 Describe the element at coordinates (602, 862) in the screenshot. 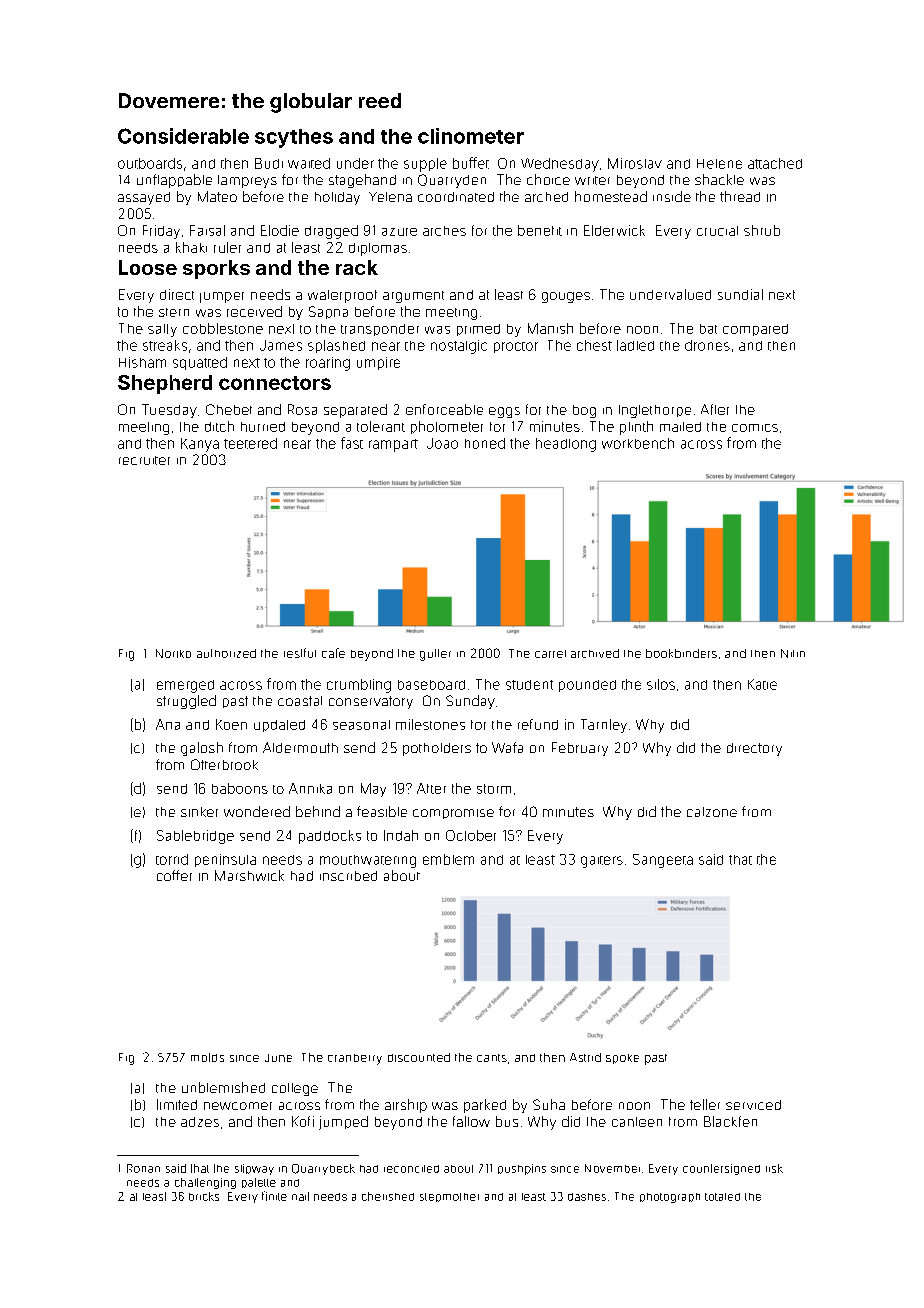

I see `gaiters` at that location.
